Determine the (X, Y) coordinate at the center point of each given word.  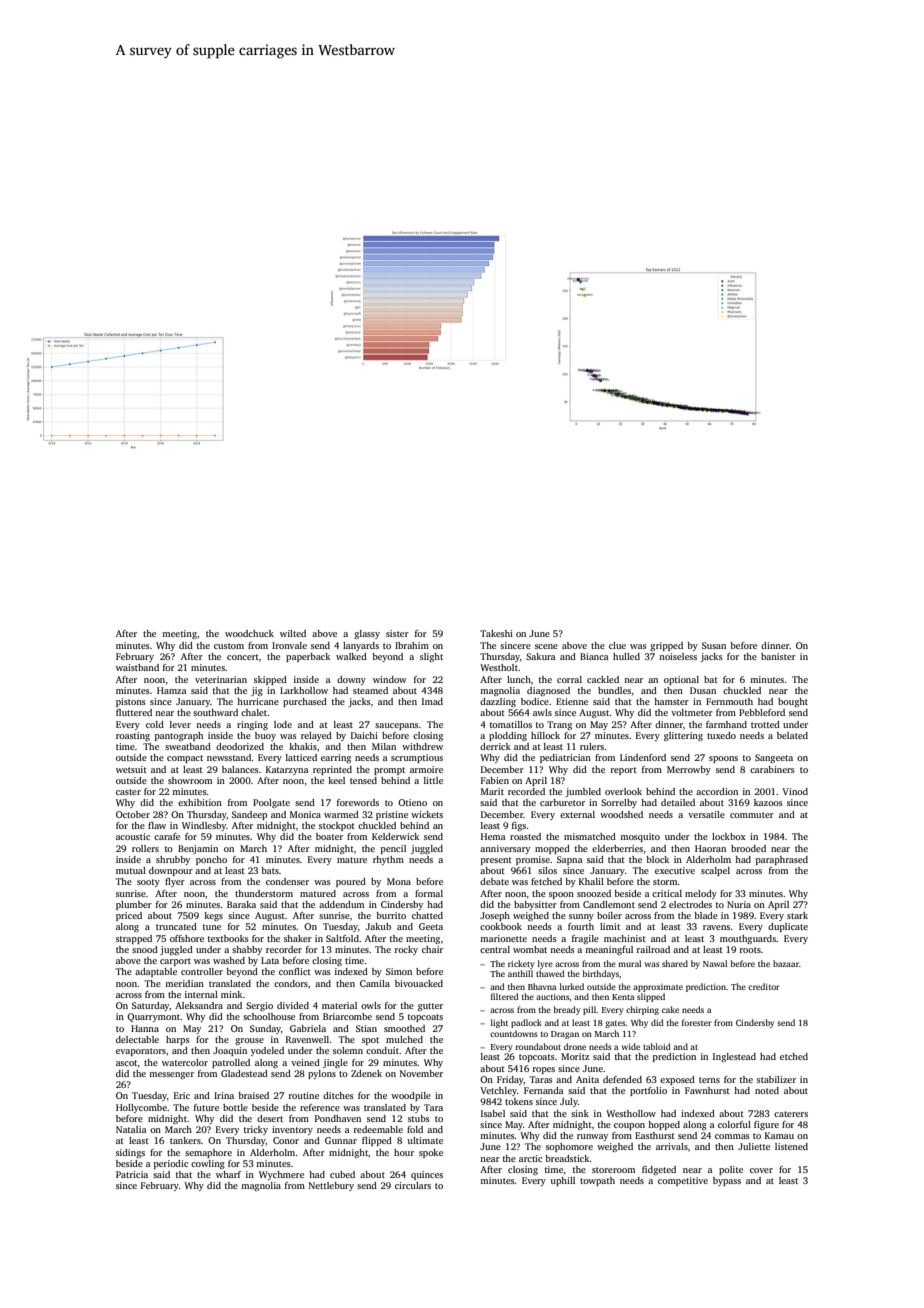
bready (567, 1010)
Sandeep (249, 815)
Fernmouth (729, 701)
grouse (249, 1041)
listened (791, 1146)
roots (750, 950)
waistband (137, 667)
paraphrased (782, 860)
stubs (419, 1118)
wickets (427, 814)
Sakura (541, 656)
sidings (130, 1153)
